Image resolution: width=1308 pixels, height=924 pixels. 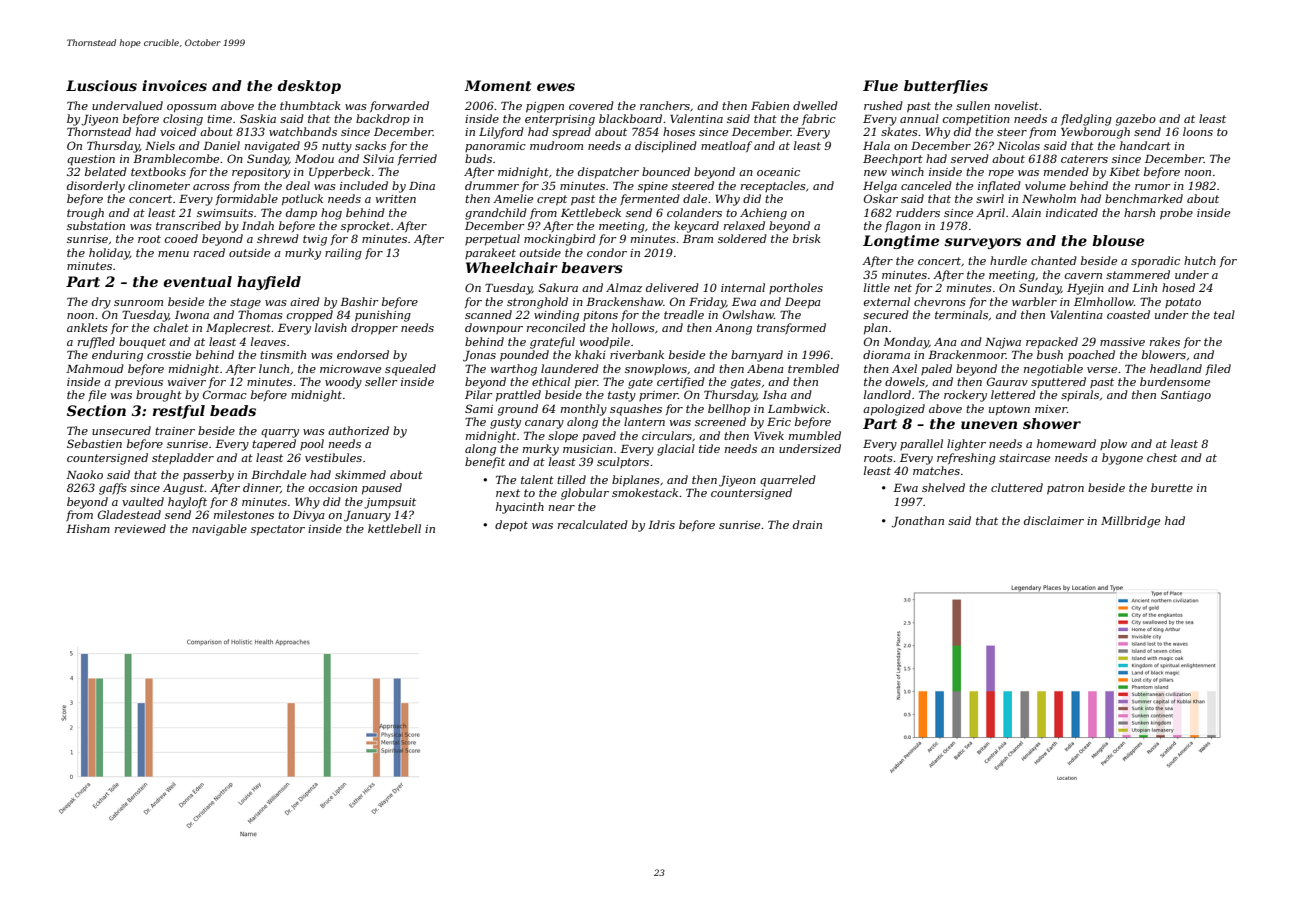 I want to click on invoices, so click(x=174, y=85).
